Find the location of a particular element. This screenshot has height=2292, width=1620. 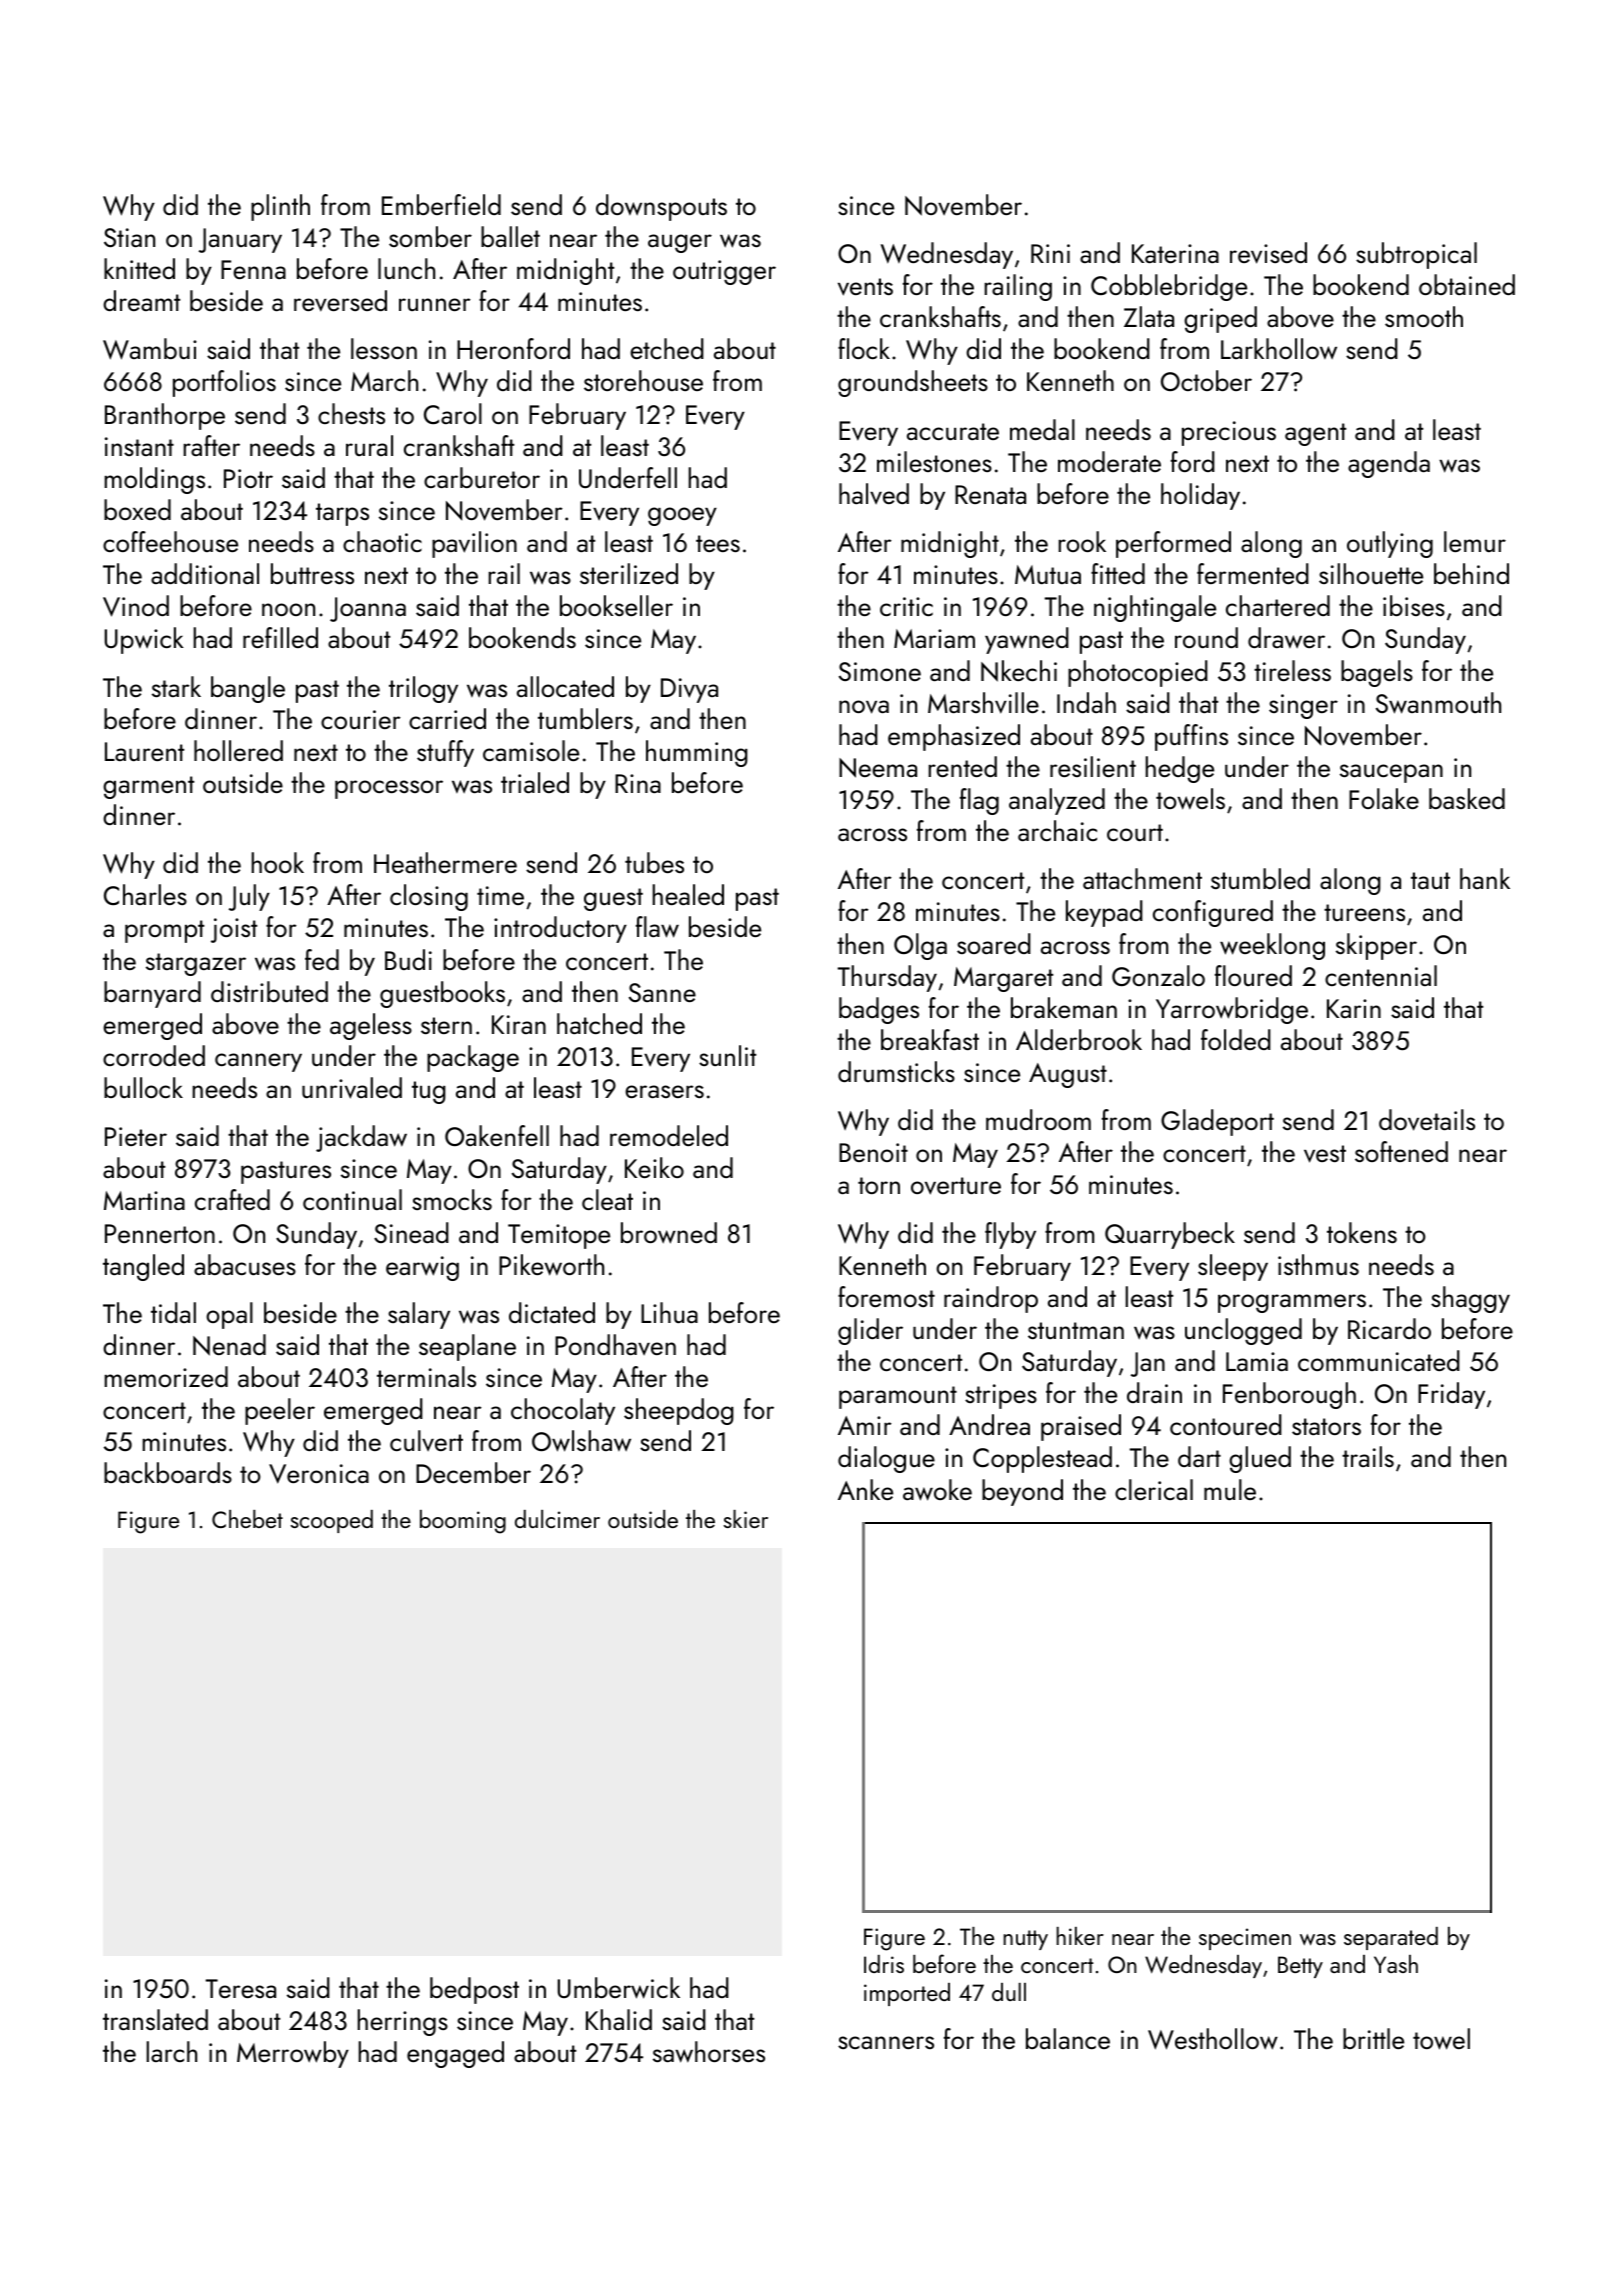

contoured is located at coordinates (1226, 1424).
